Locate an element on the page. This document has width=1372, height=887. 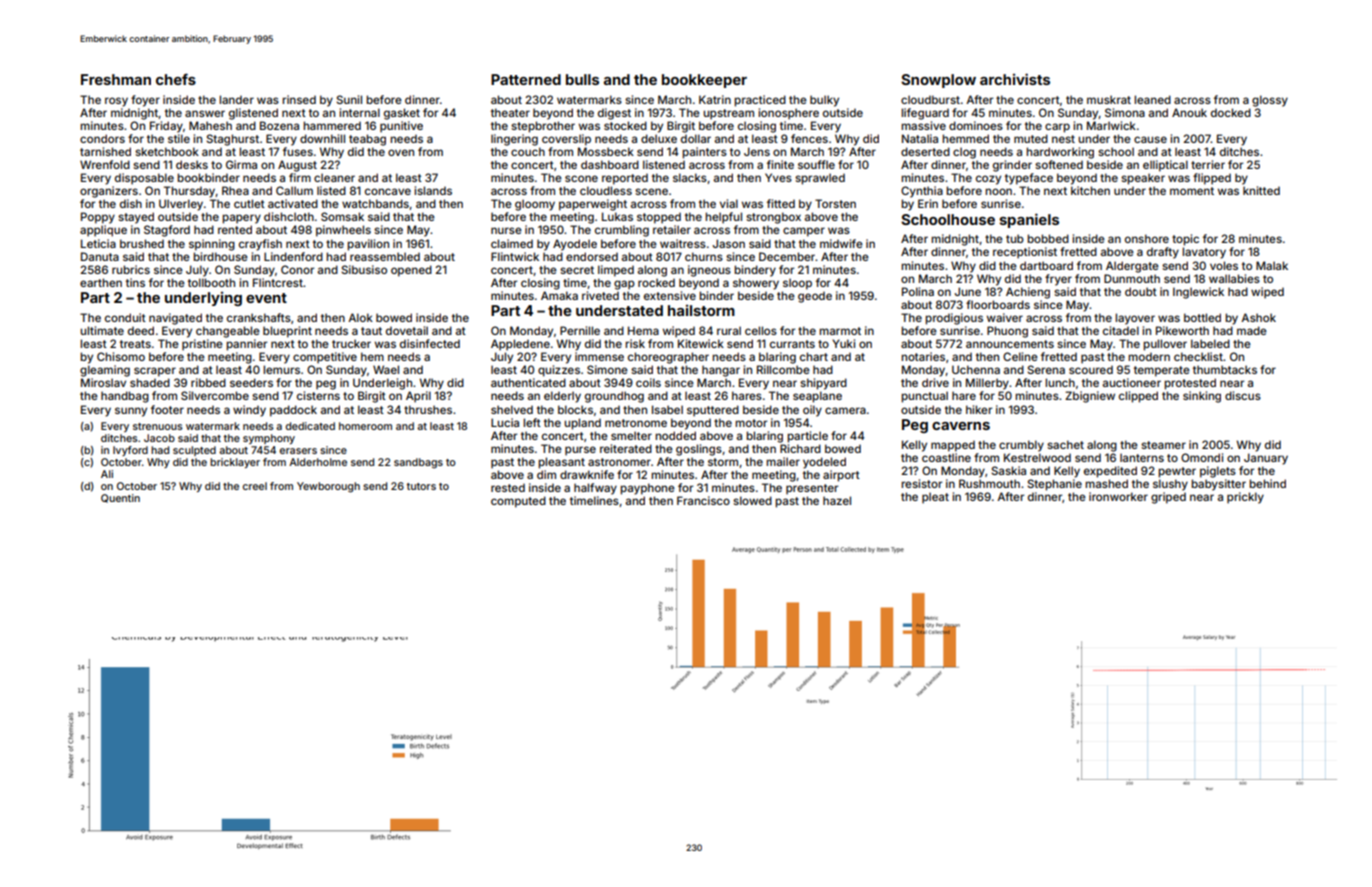
archivists is located at coordinates (1015, 79).
